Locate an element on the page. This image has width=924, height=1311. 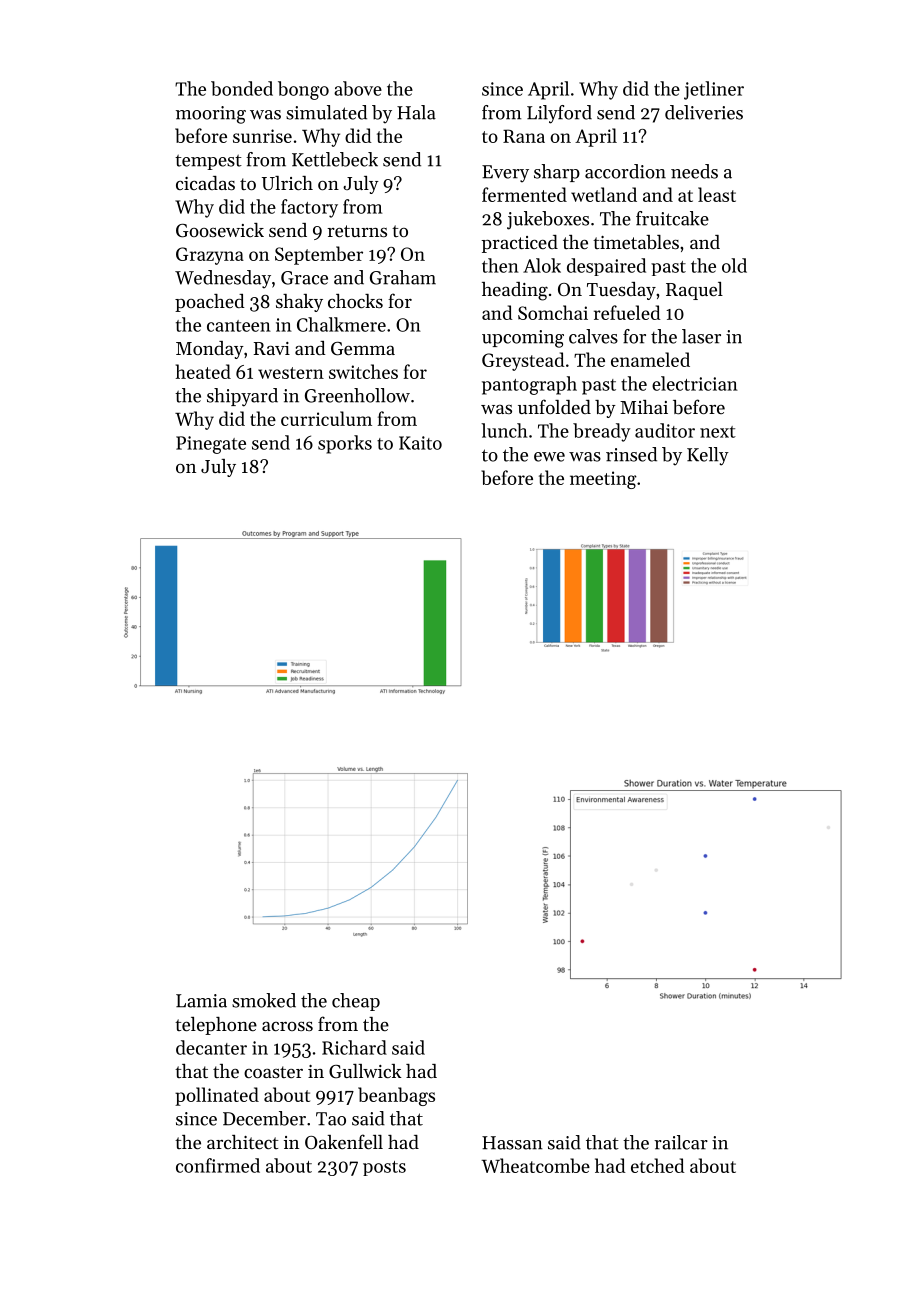
Kelly is located at coordinates (708, 456).
